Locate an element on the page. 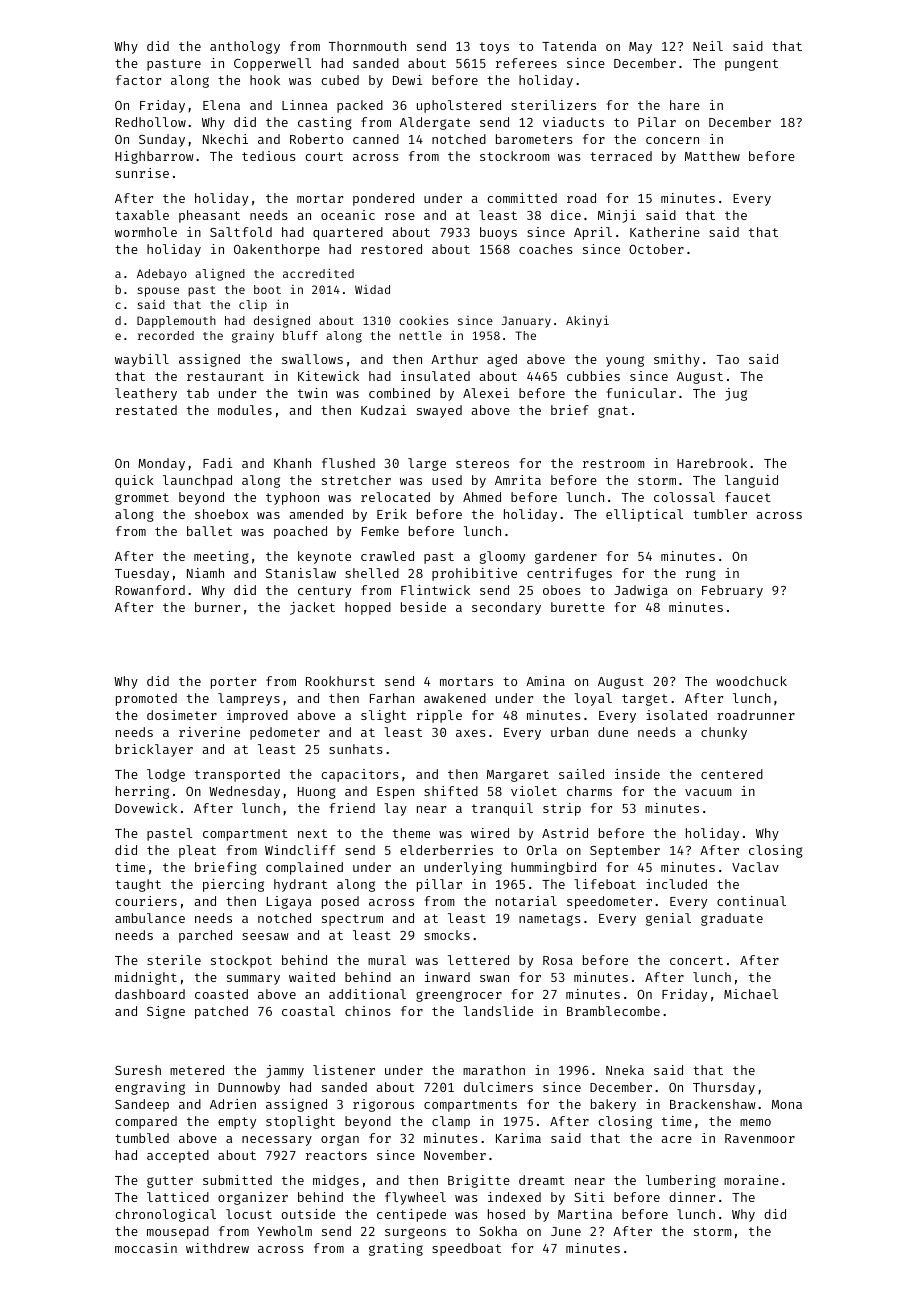 This page has height=1308, width=924. Tao is located at coordinates (728, 359).
